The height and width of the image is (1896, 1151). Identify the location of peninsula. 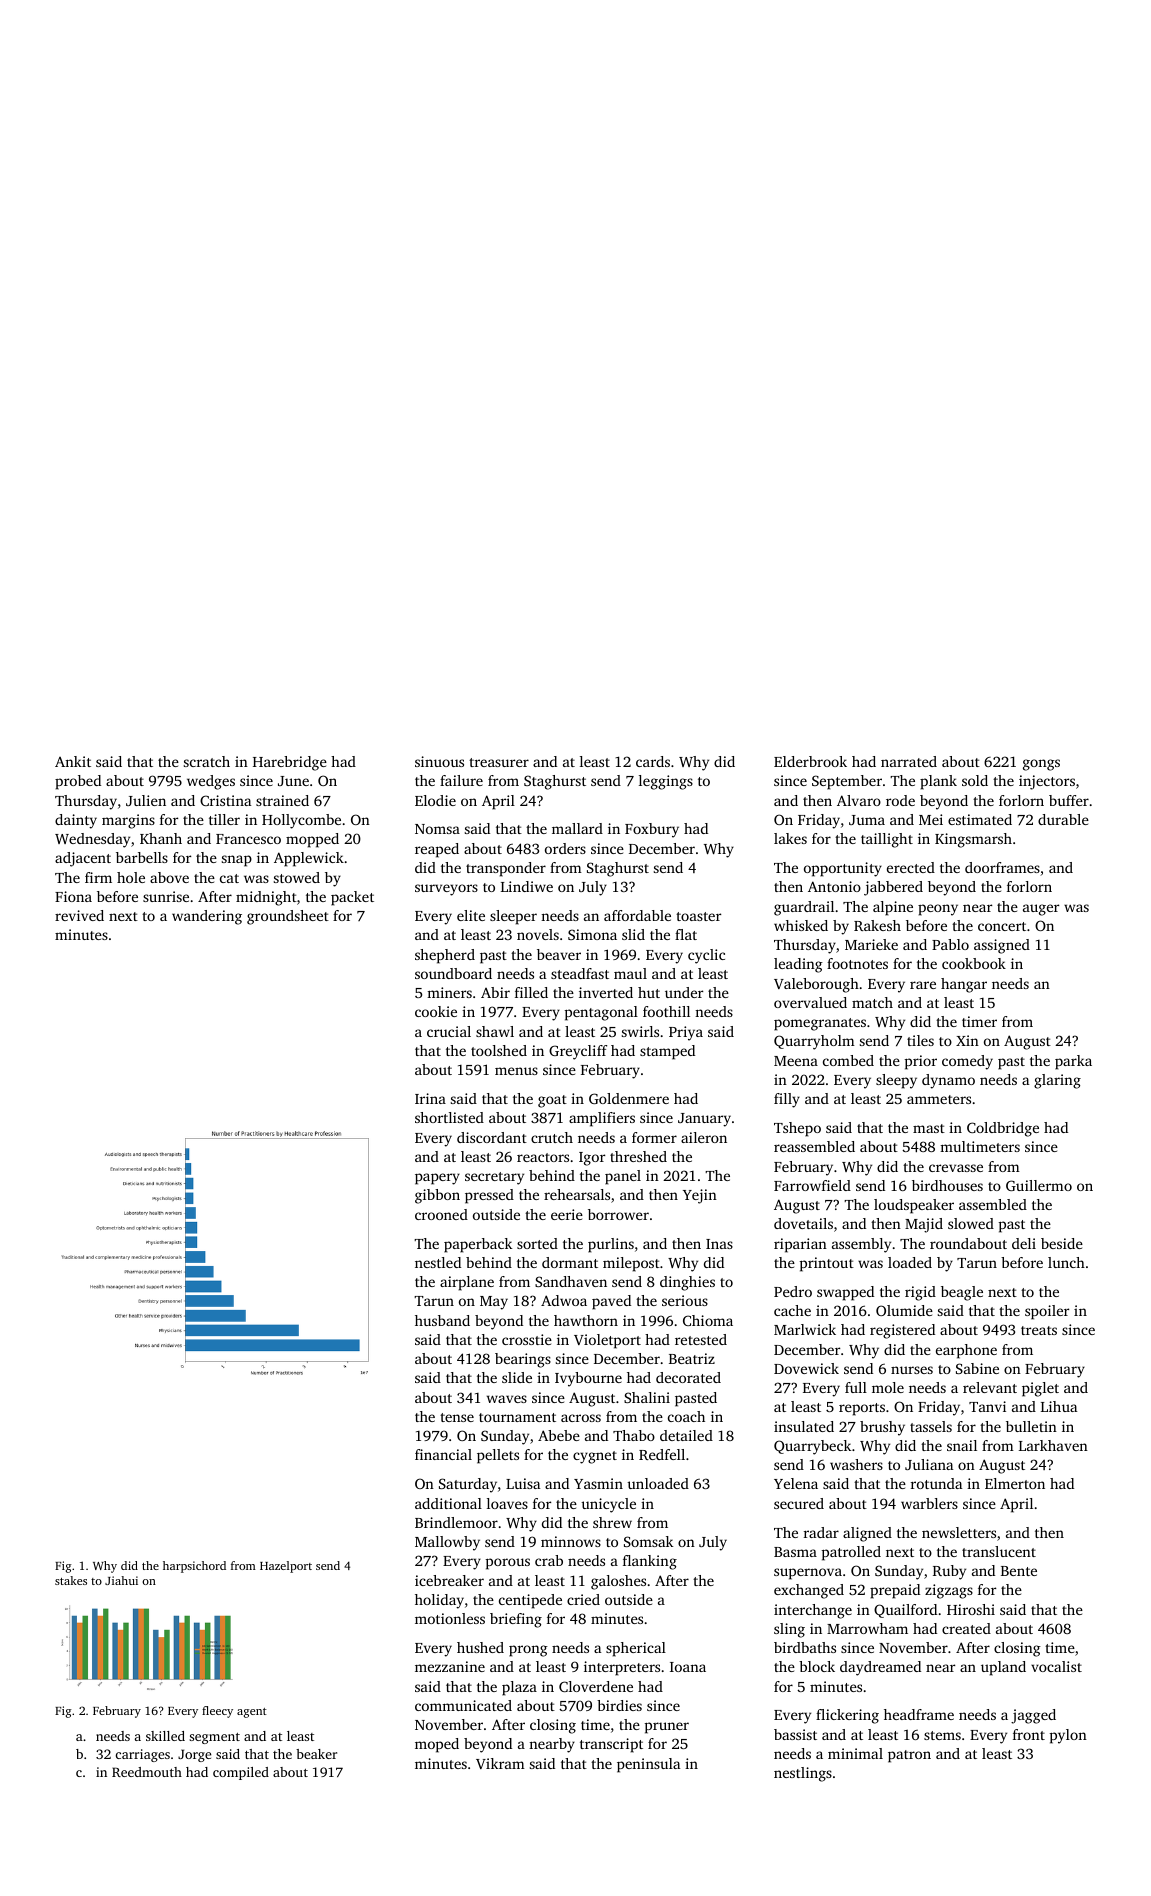
(648, 1765).
